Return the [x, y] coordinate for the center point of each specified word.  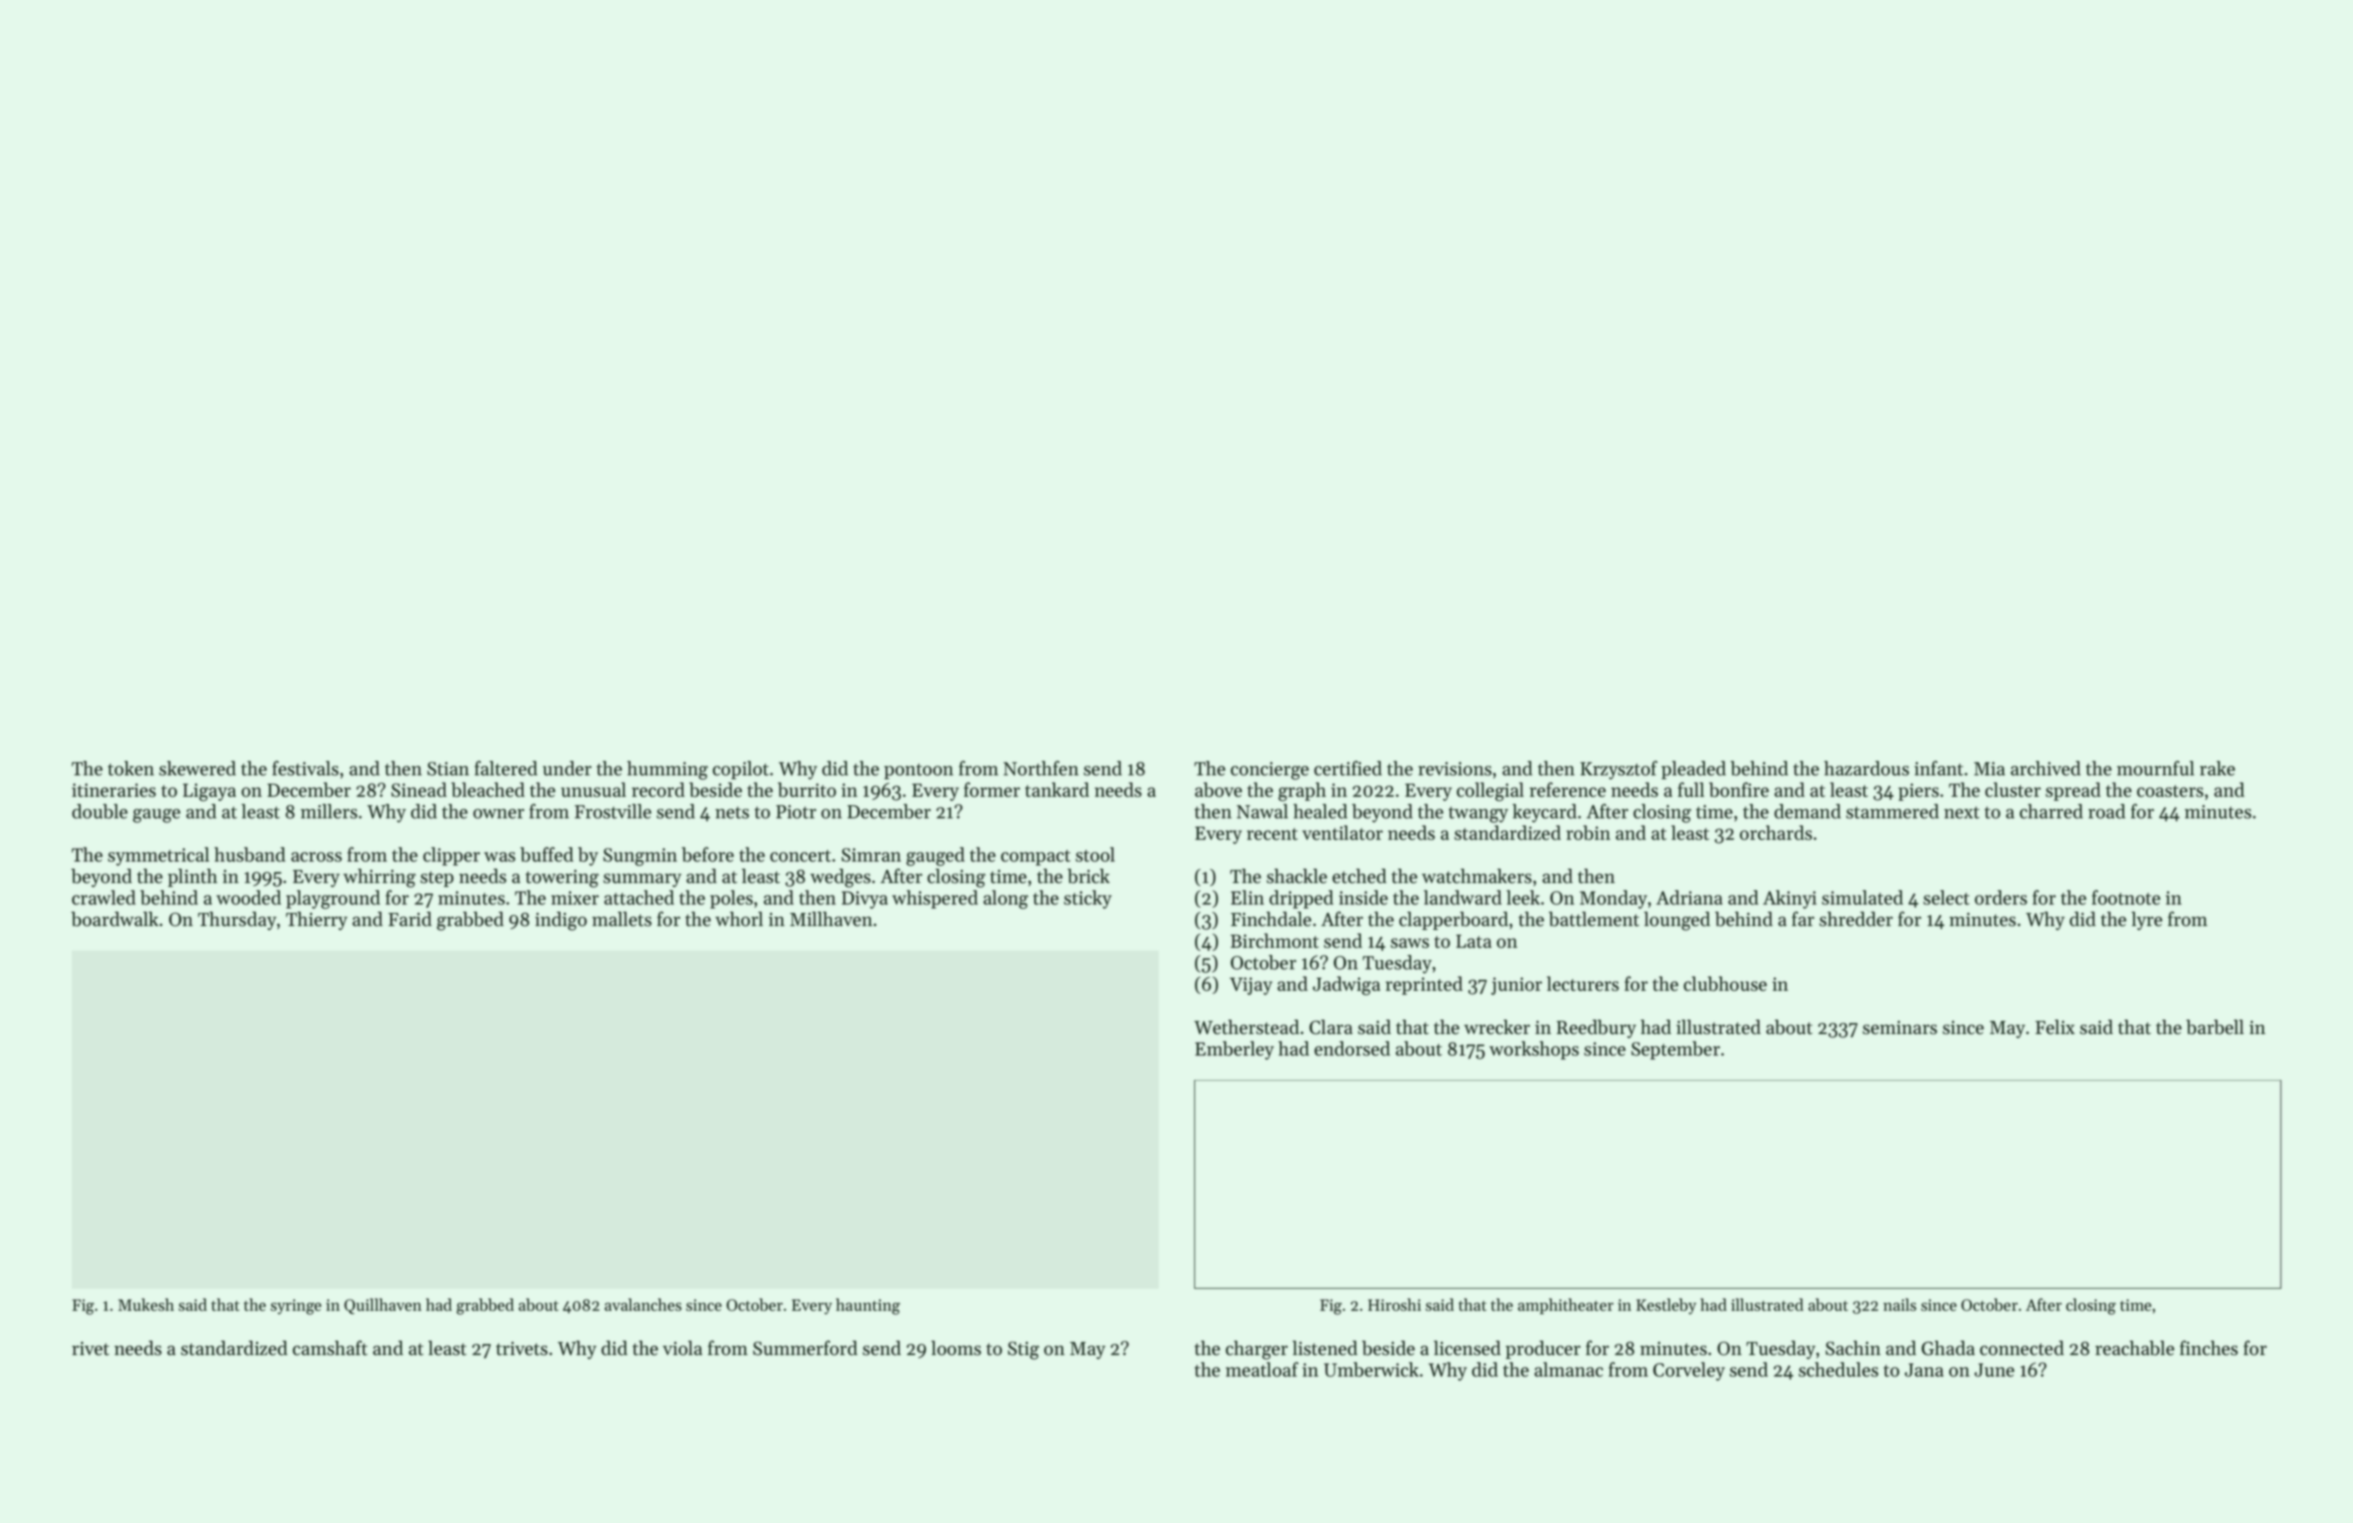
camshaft [330, 1348]
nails [1899, 1304]
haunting [868, 1306]
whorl [739, 919]
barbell [2215, 1027]
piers [1918, 792]
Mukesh [146, 1304]
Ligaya [209, 792]
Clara [1331, 1027]
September [1675, 1050]
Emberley [1234, 1050]
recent [1272, 834]
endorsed [1352, 1048]
